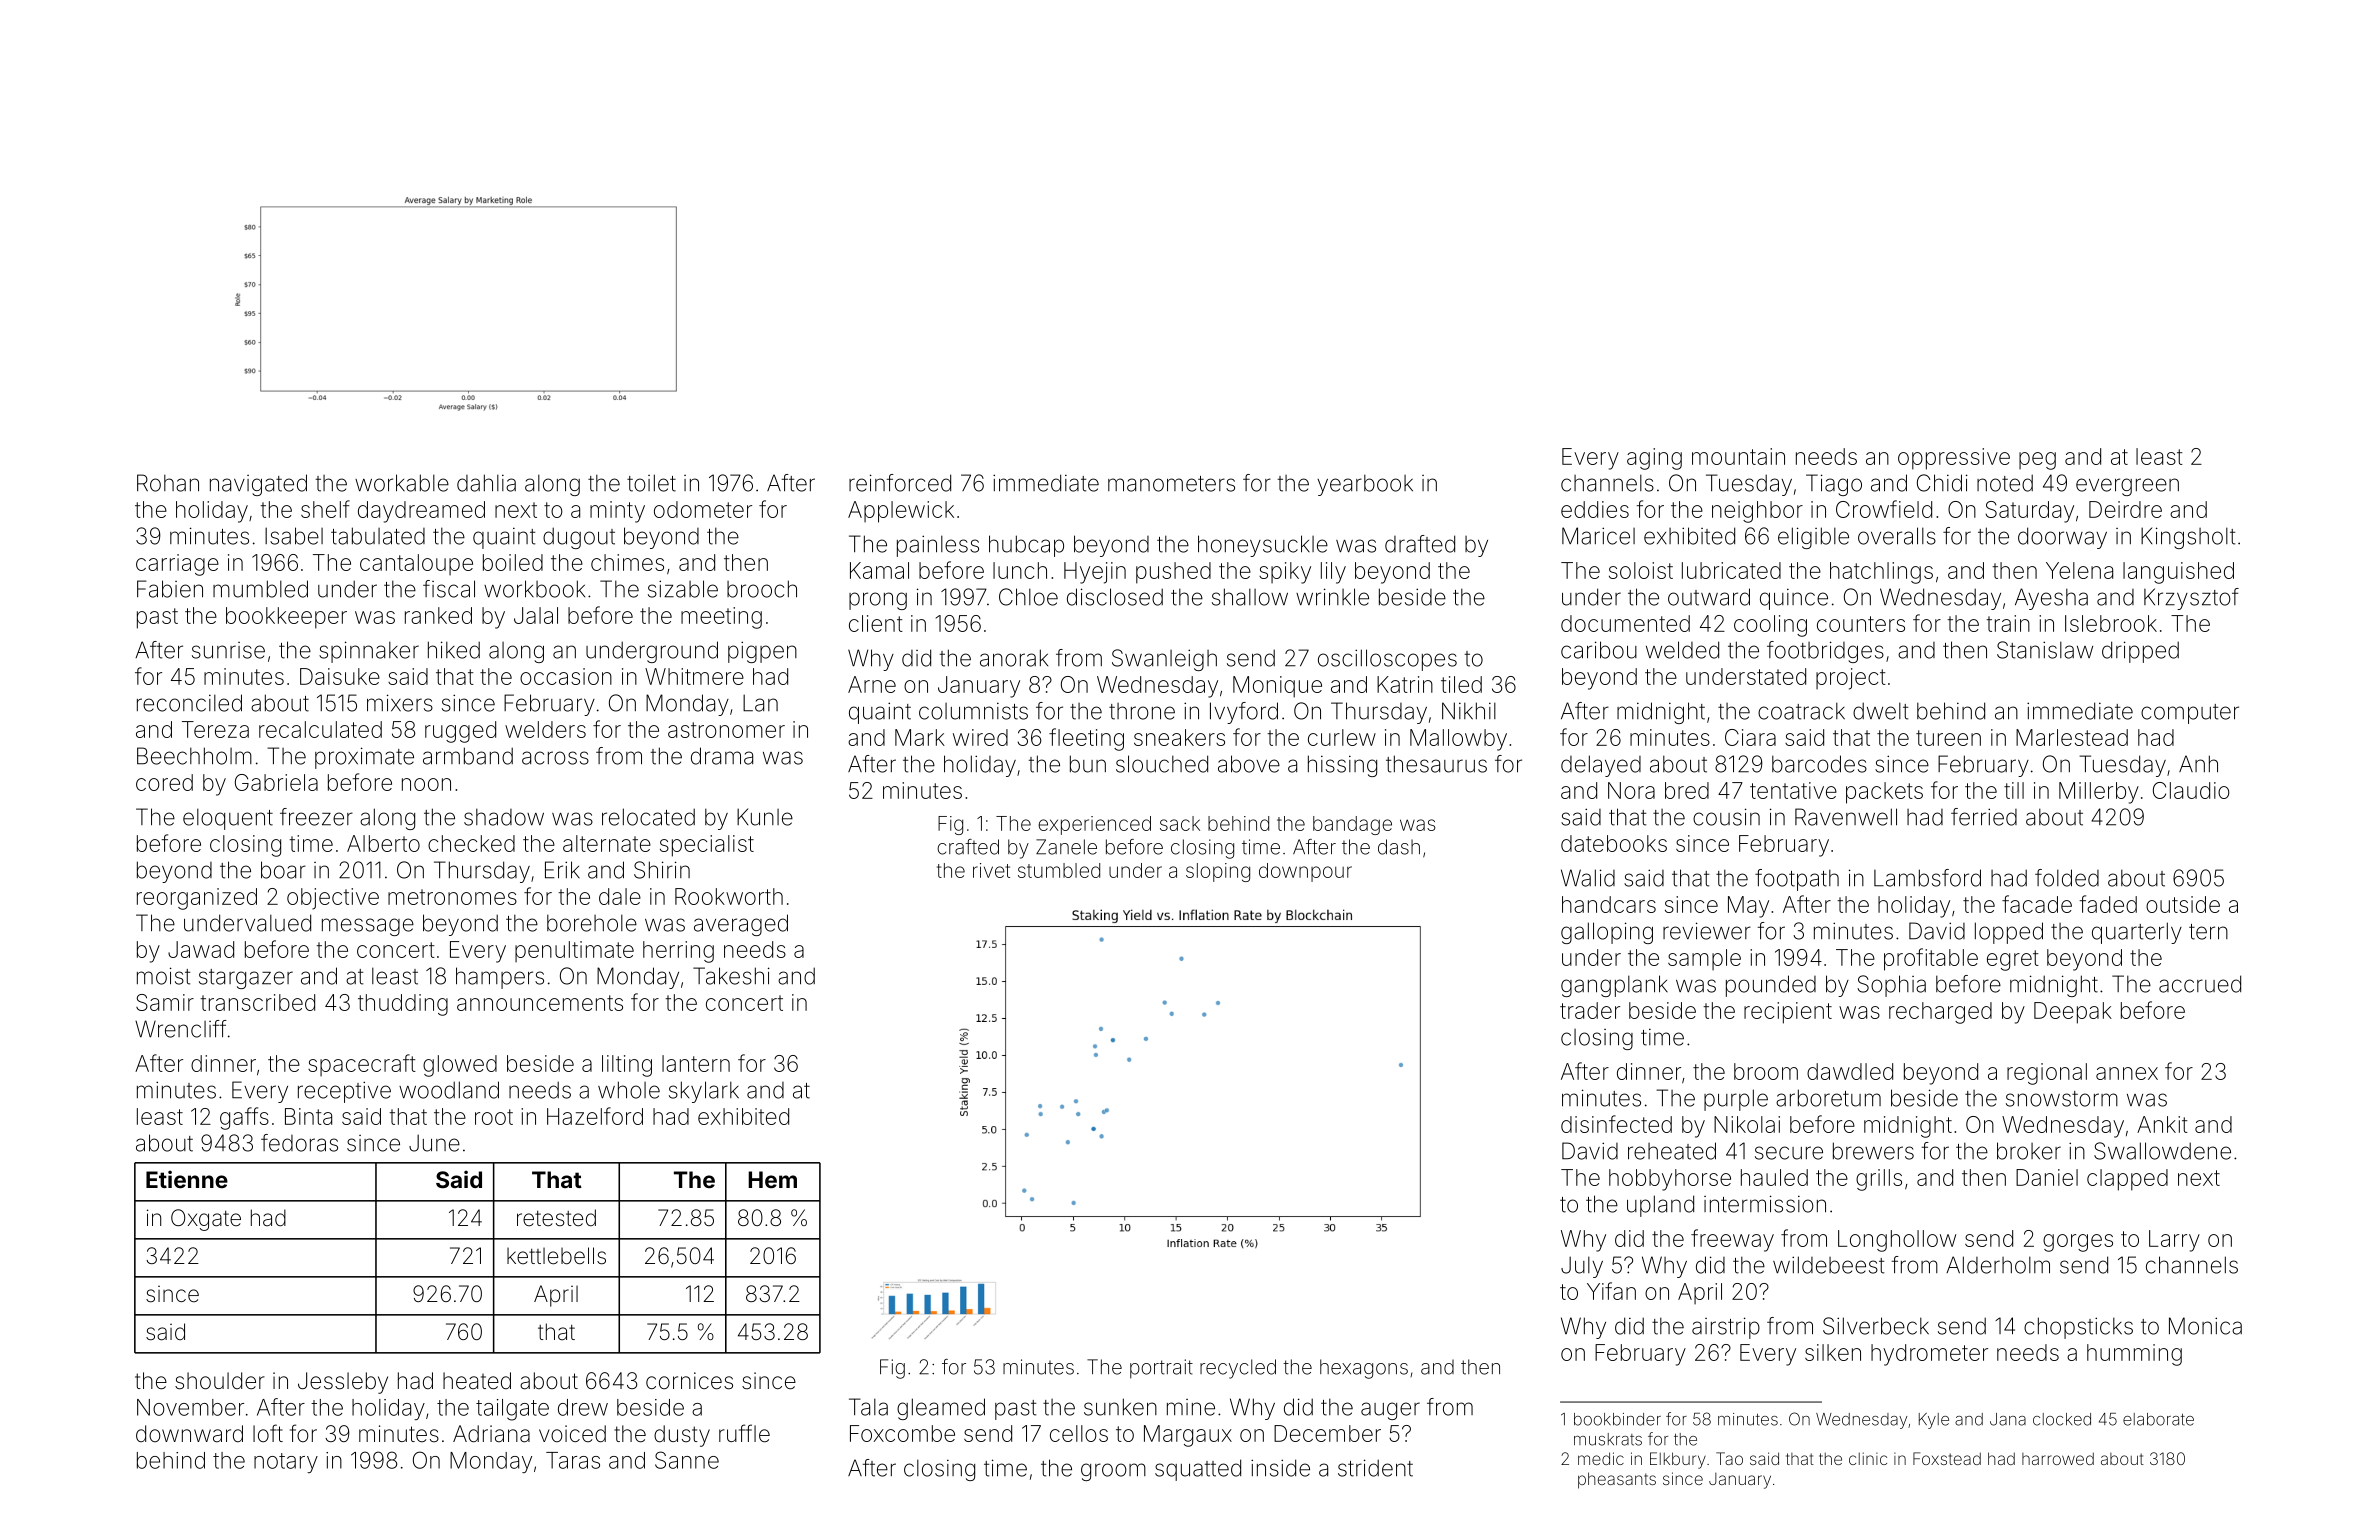 Image resolution: width=2380 pixels, height=1540 pixels. Describe the element at coordinates (1654, 459) in the page. I see `aging` at that location.
